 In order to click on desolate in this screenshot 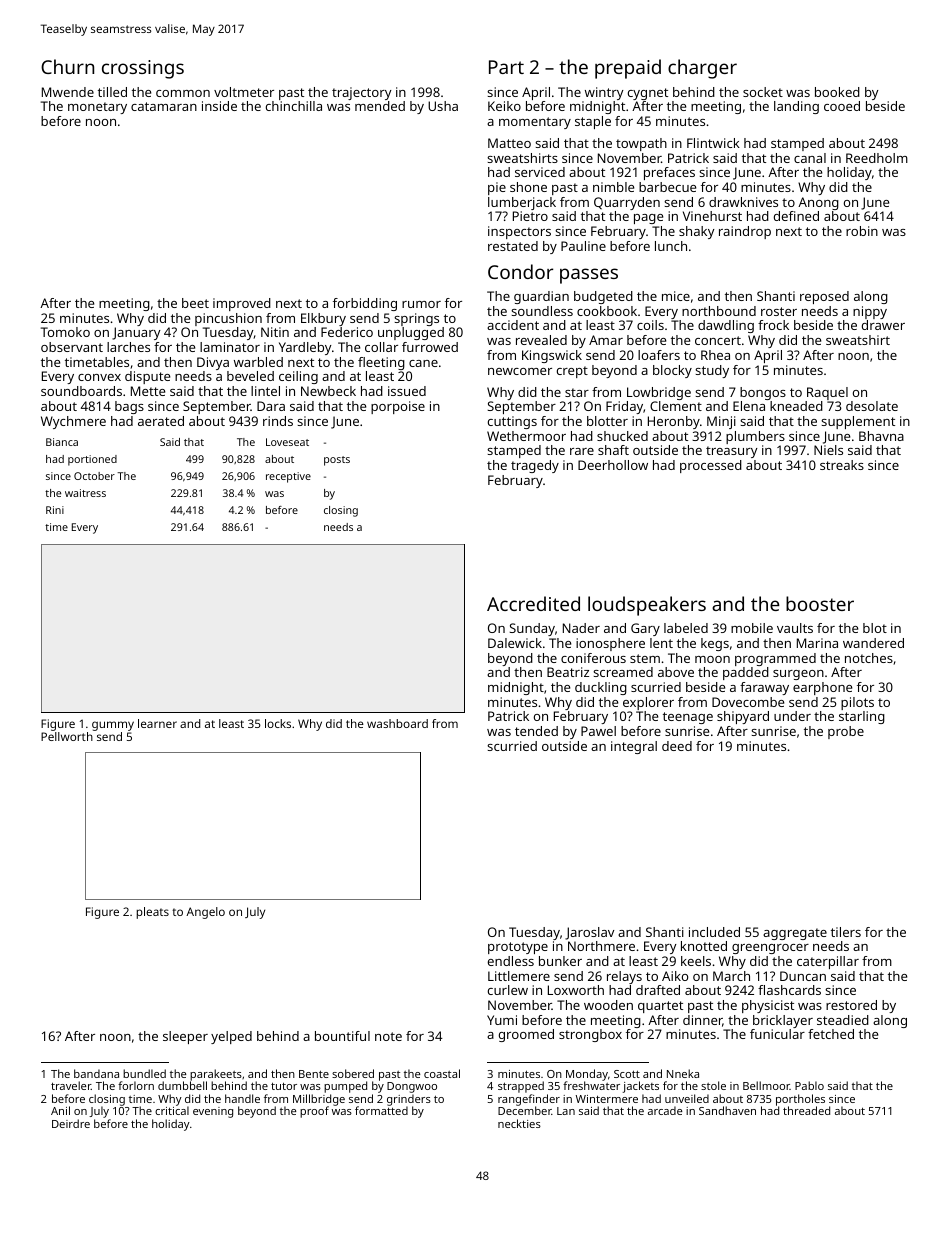, I will do `click(872, 406)`.
